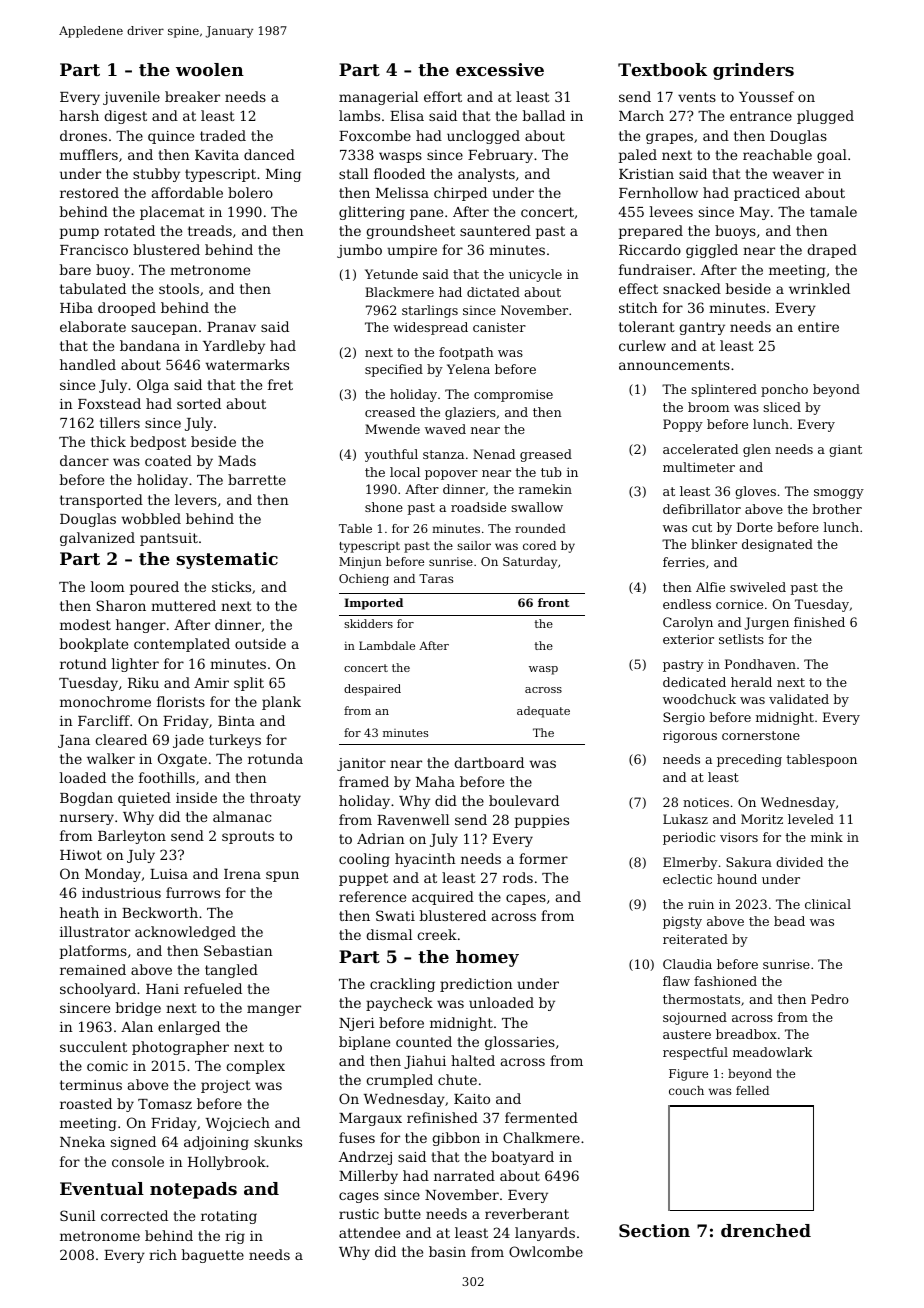  I want to click on Textbook, so click(662, 69).
